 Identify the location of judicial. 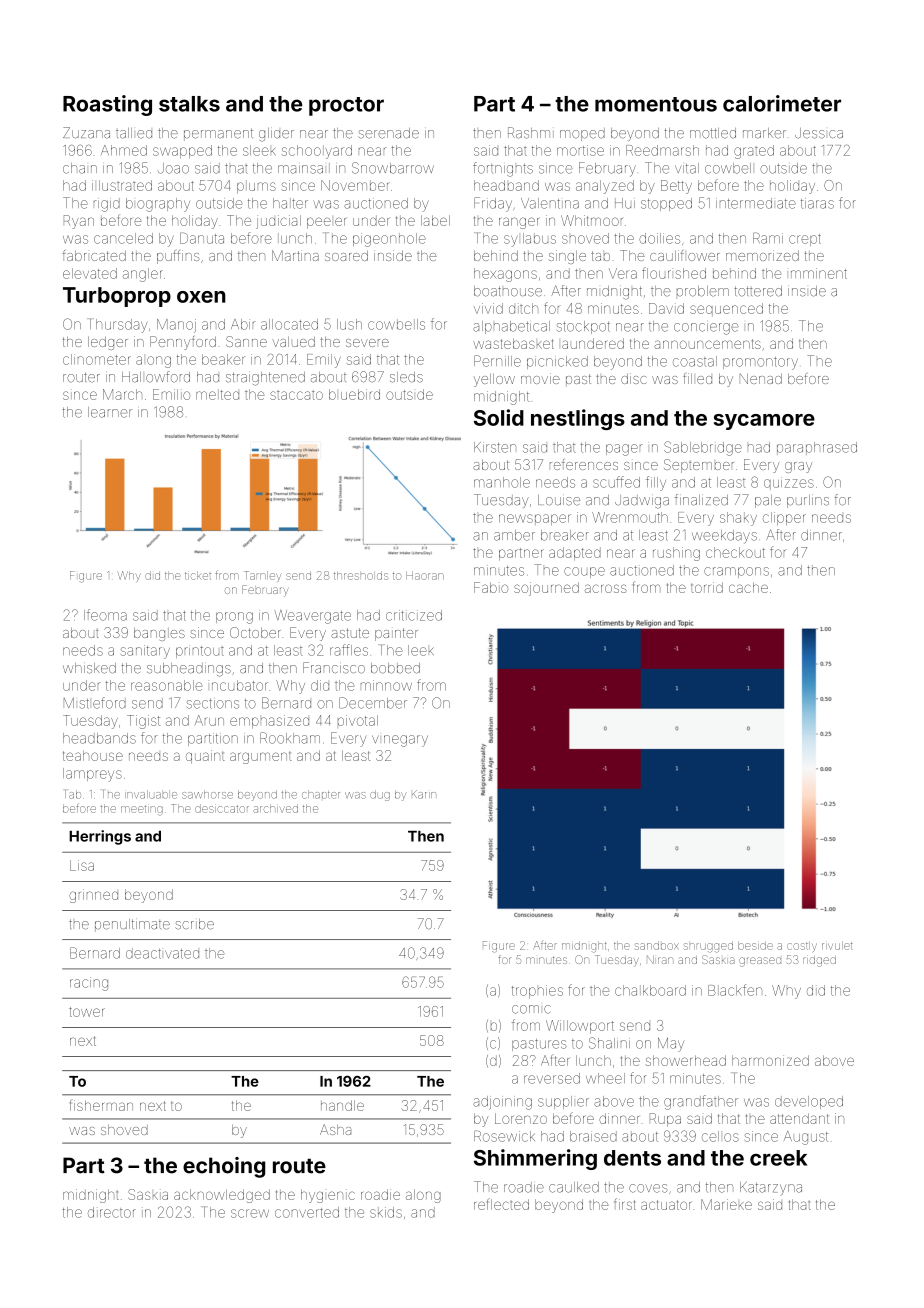
(278, 222).
